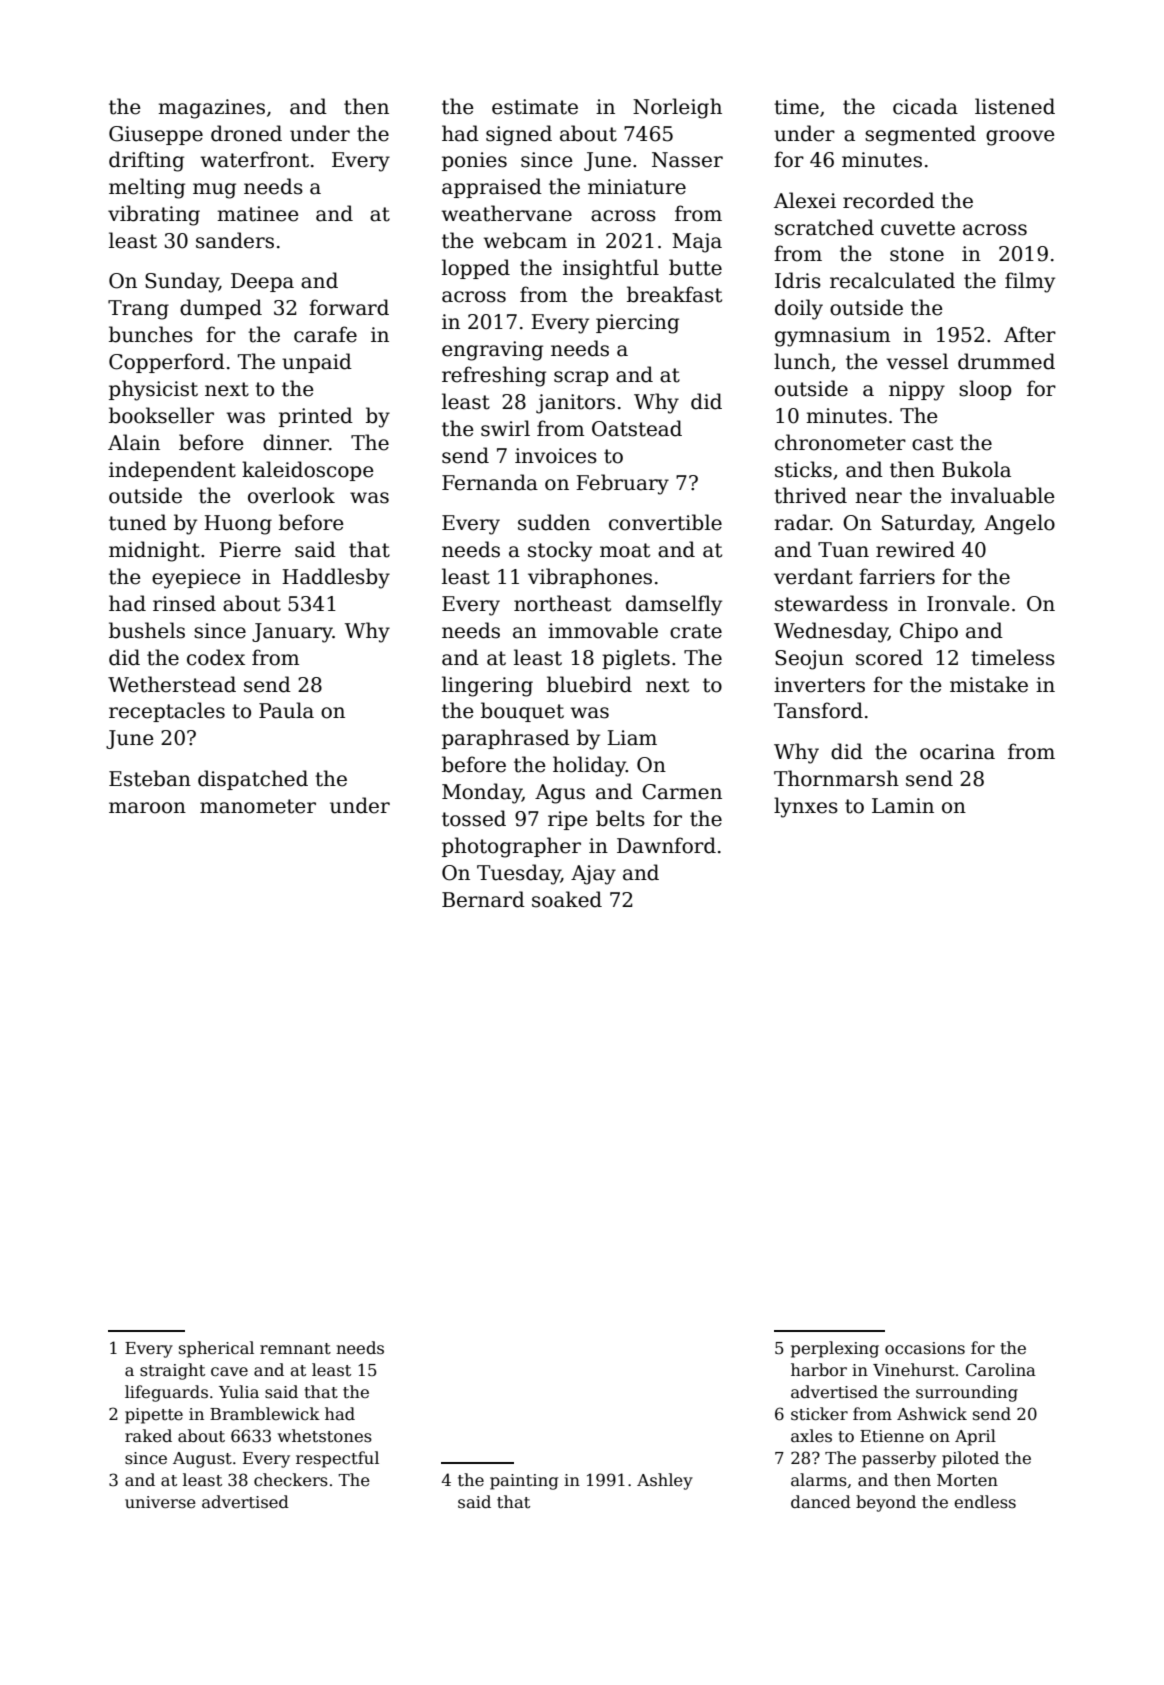 The width and height of the page is (1164, 1685). What do you see at coordinates (255, 159) in the page?
I see `waterfront` at bounding box center [255, 159].
